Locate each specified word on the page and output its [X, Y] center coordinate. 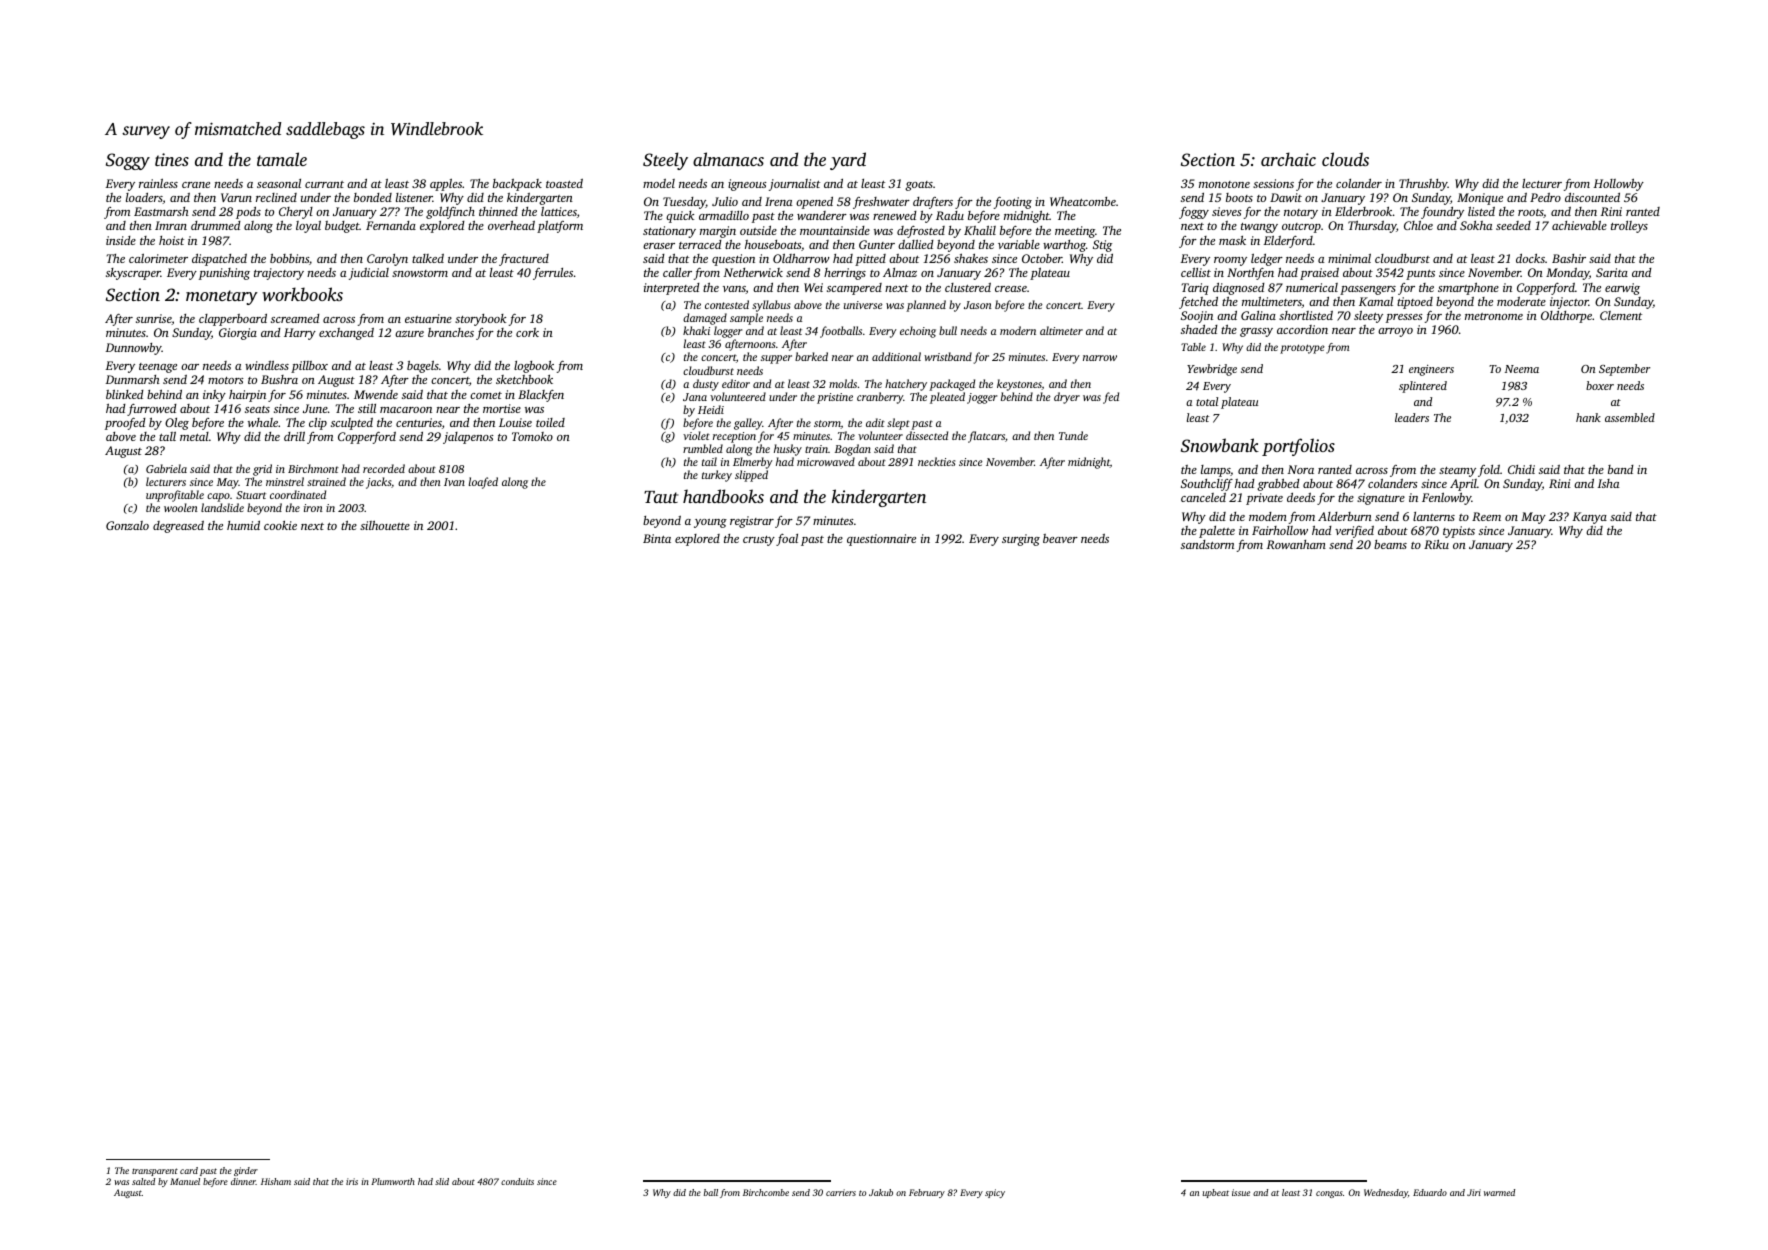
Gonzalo [127, 525]
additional [896, 356]
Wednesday [1386, 1193]
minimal [1349, 258]
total [1207, 401]
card [189, 1170]
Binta [657, 538]
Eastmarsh [161, 211]
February [927, 1193]
